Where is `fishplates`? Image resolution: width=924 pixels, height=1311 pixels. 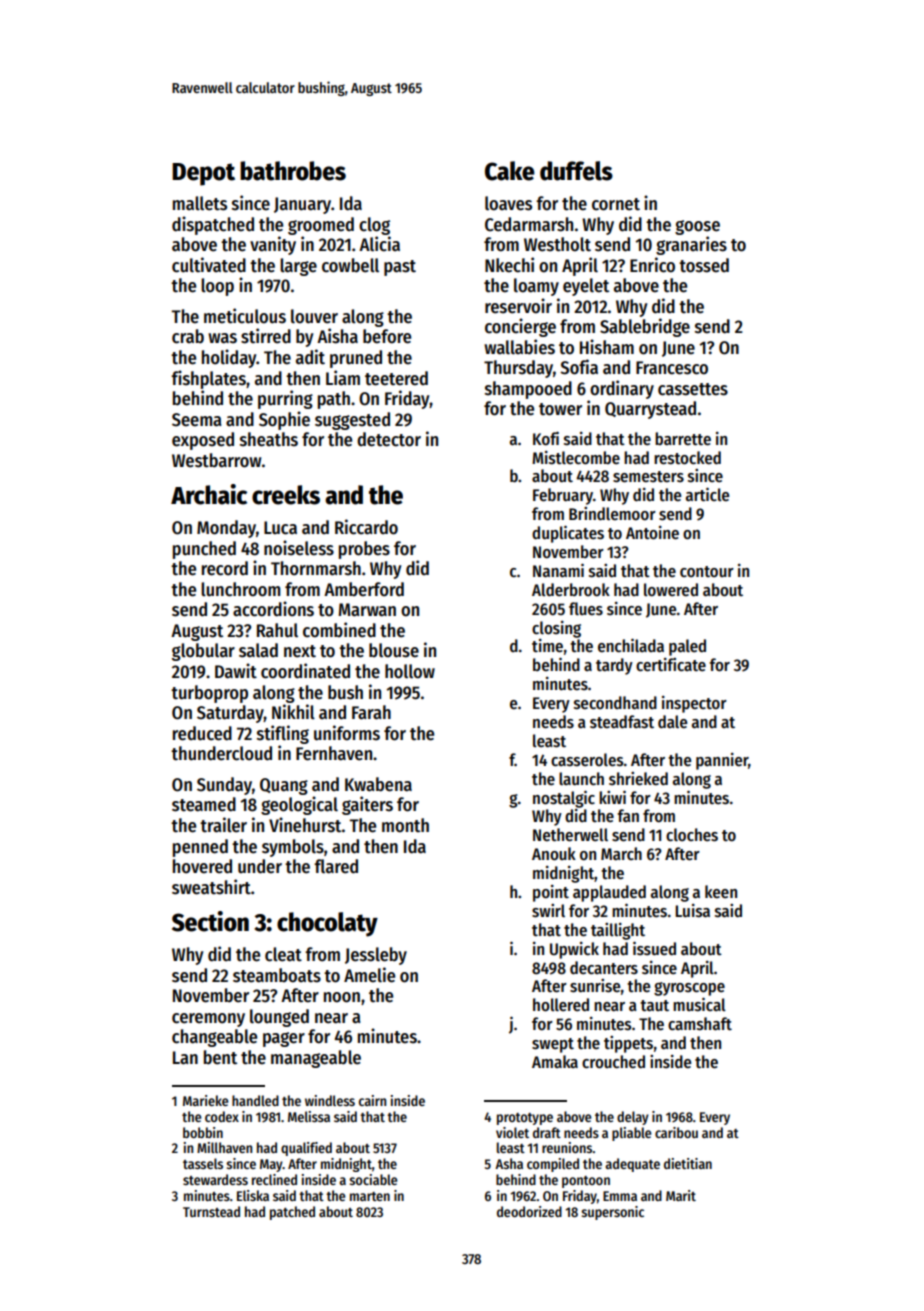 fishplates is located at coordinates (208, 379).
